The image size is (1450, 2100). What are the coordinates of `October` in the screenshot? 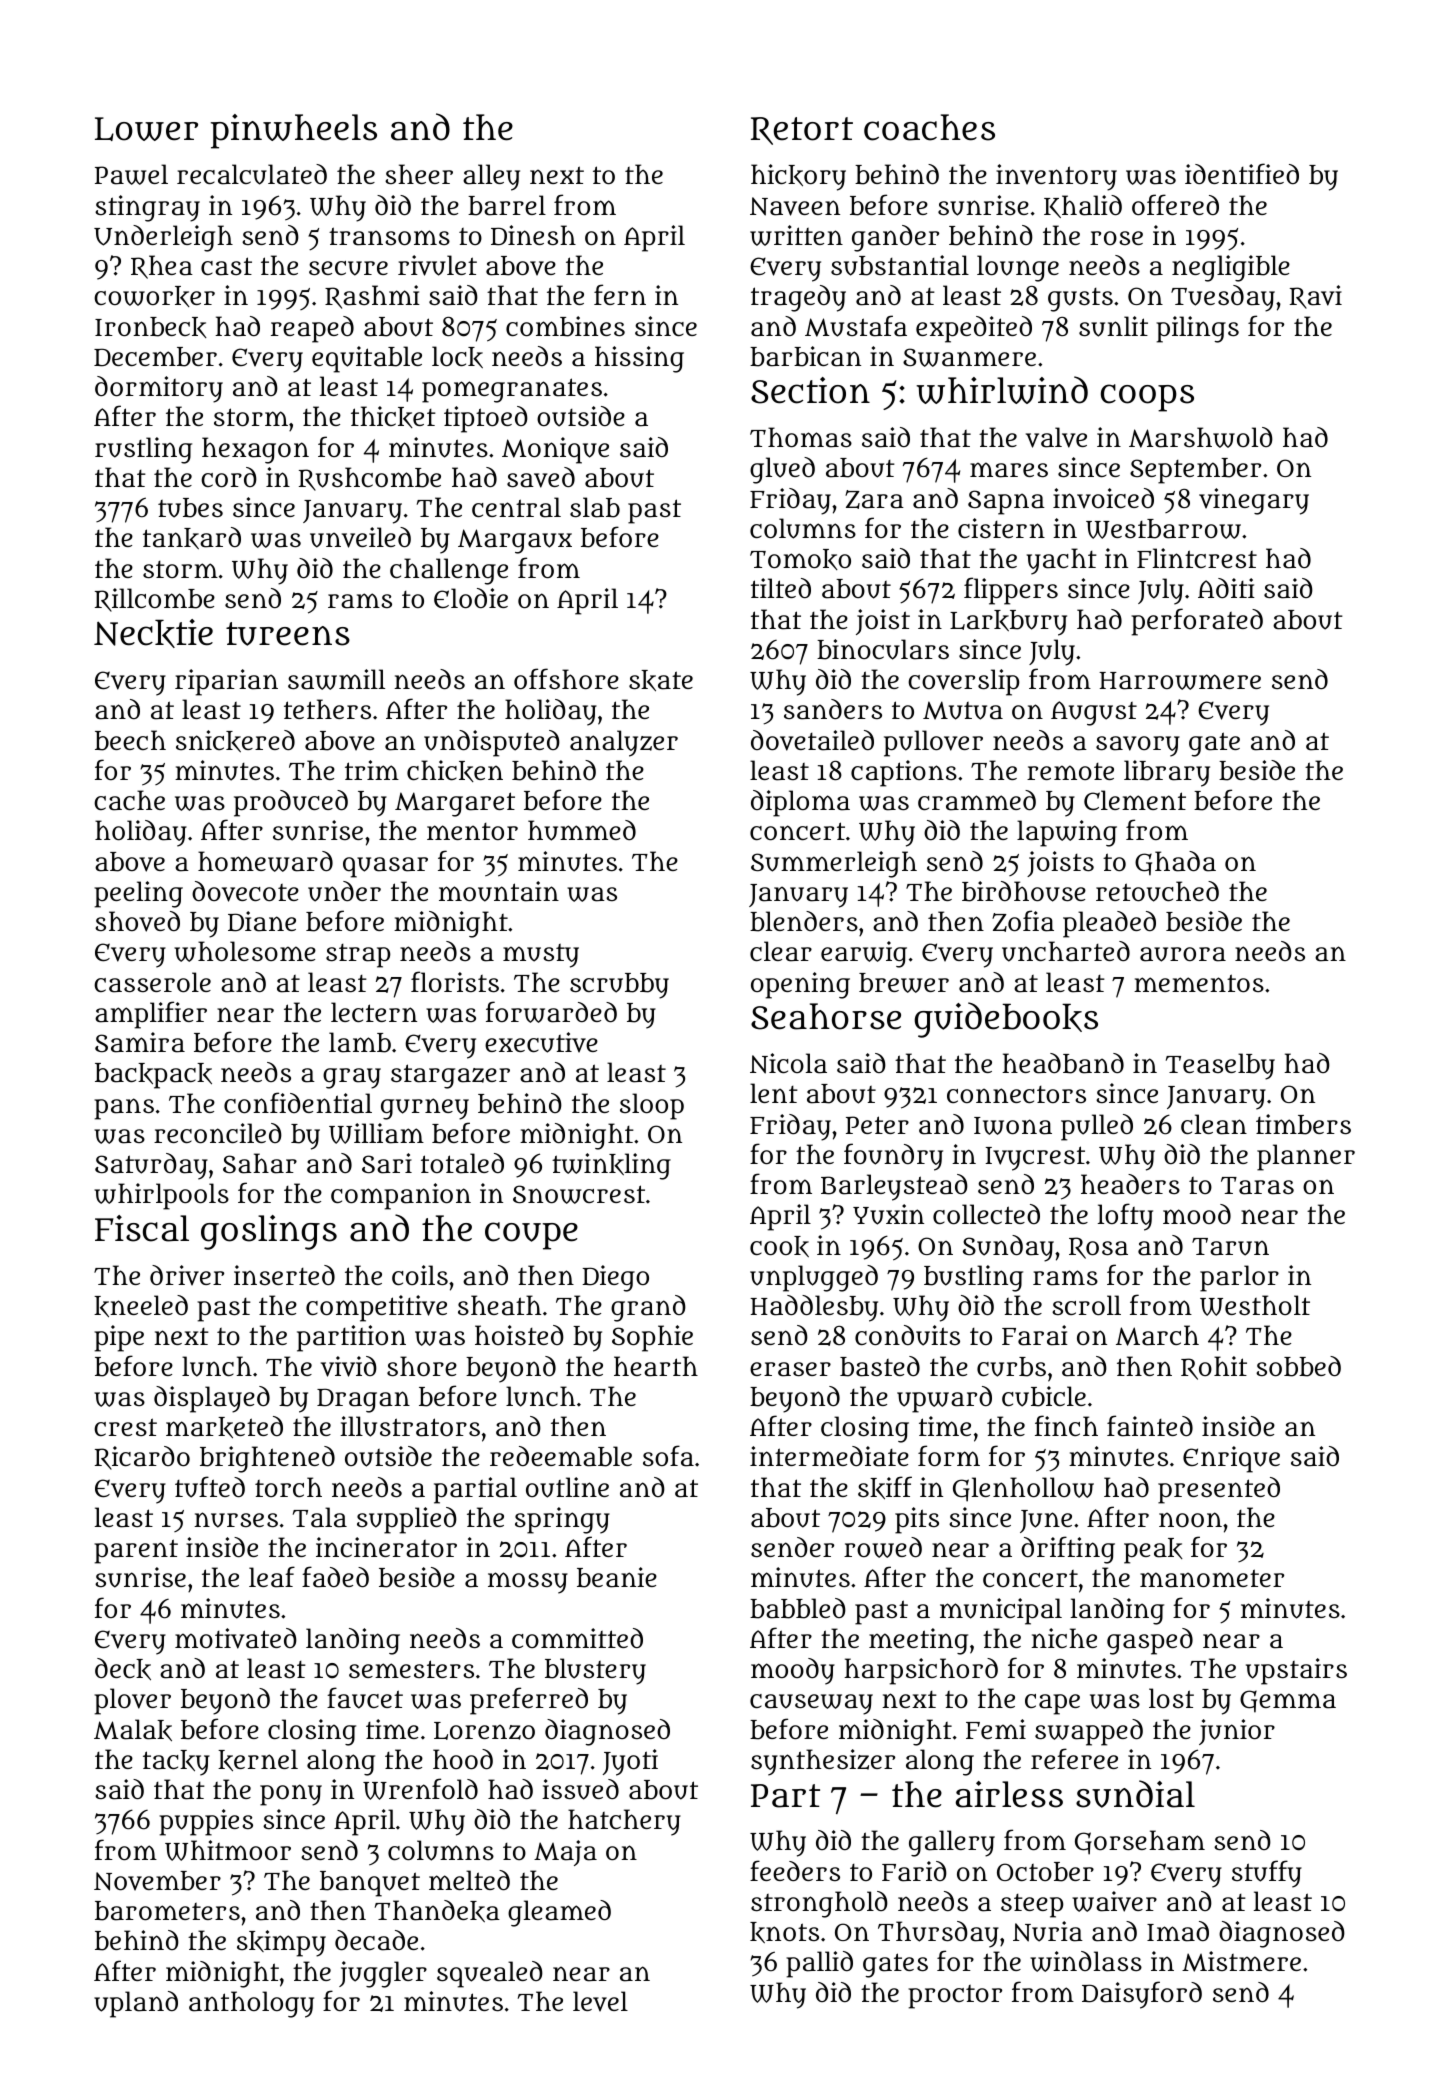 It's located at (1045, 1872).
